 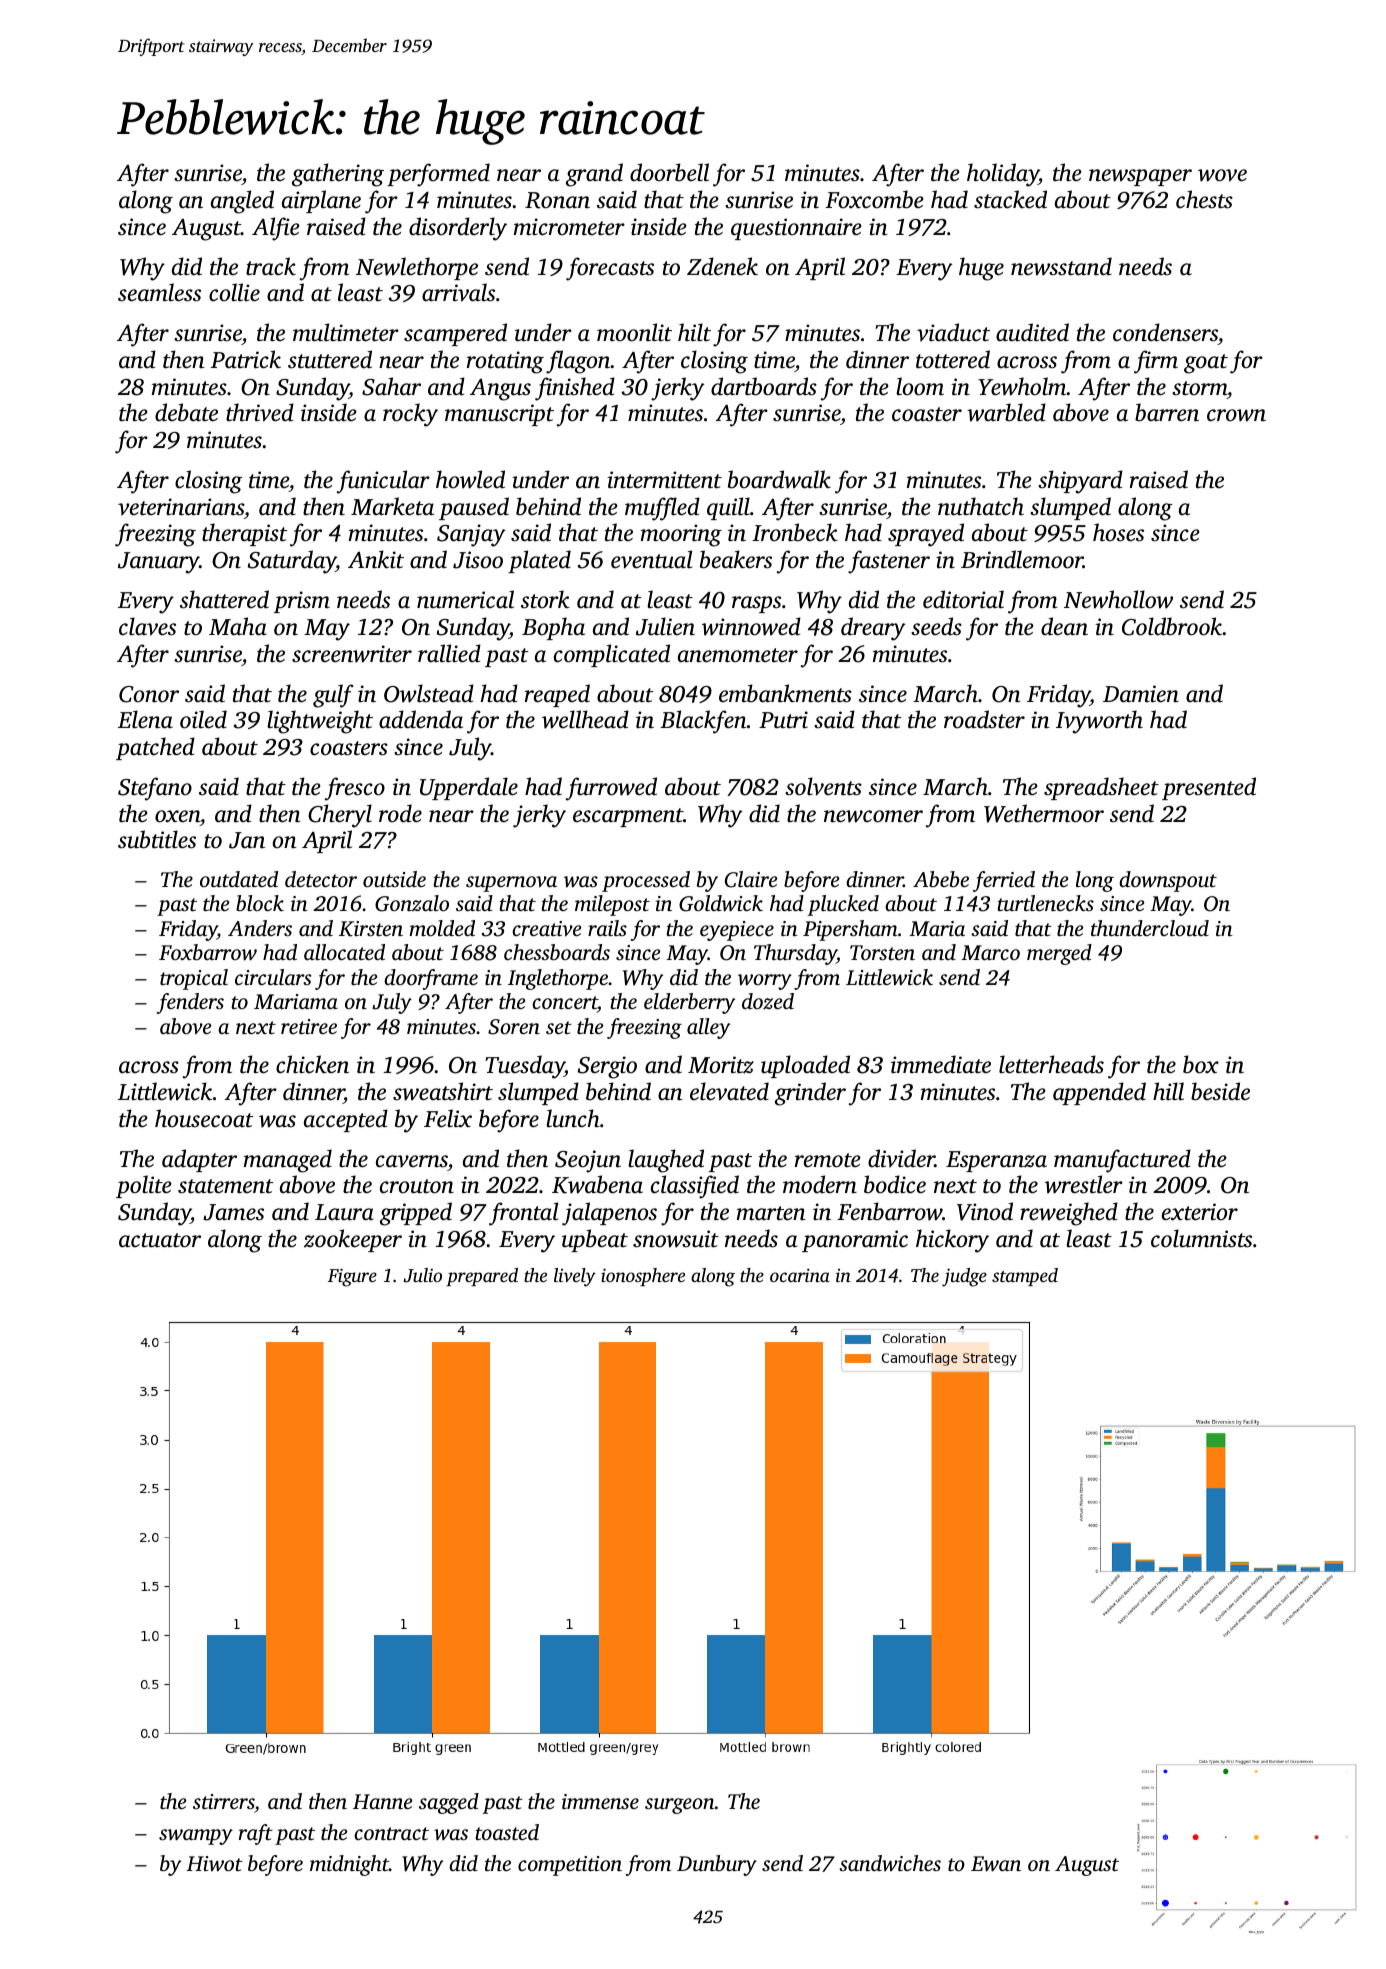 I want to click on stirrers, so click(x=223, y=1801).
